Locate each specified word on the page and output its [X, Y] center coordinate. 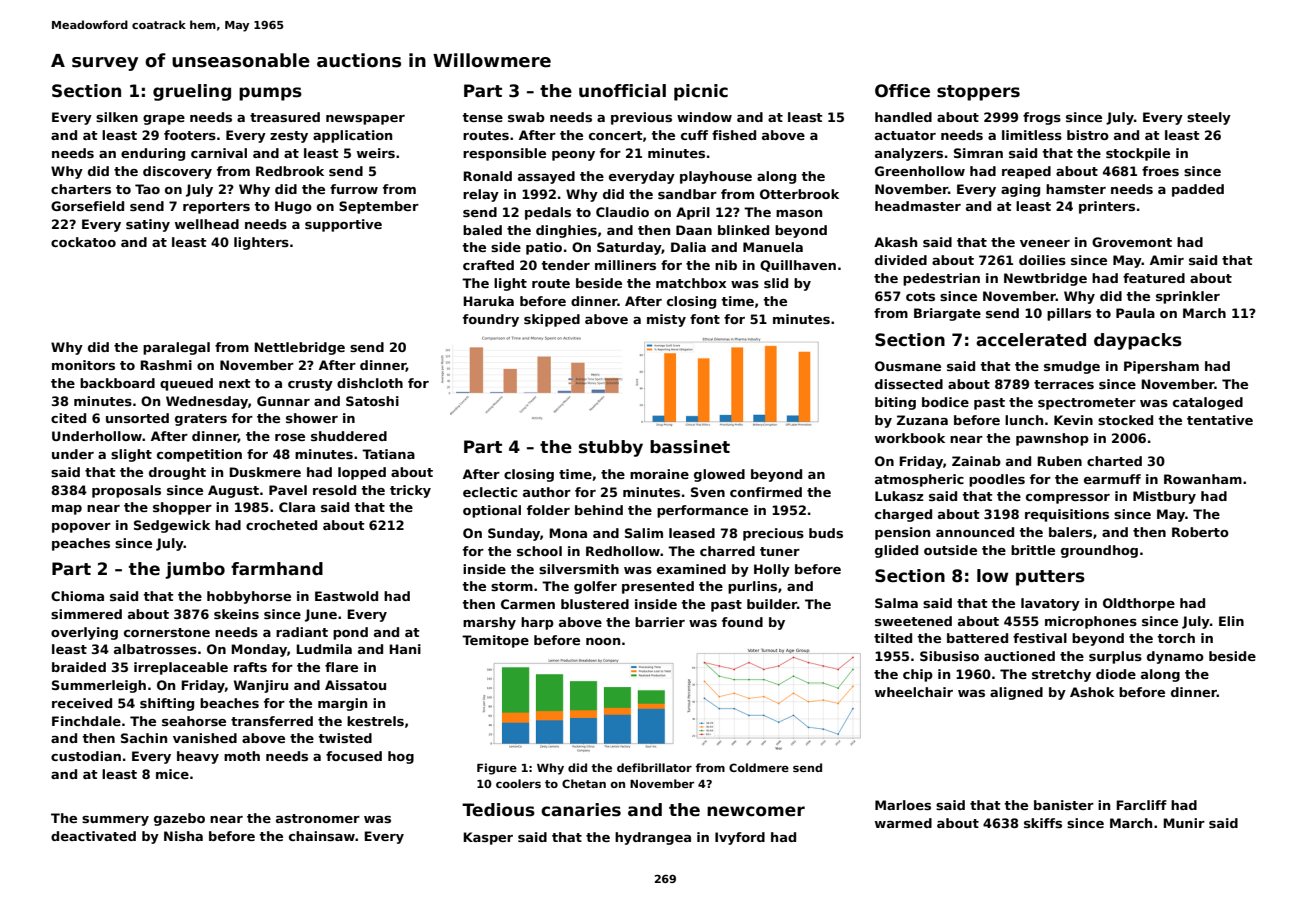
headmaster [918, 206]
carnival [219, 153]
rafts [250, 667]
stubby [611, 448]
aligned [1016, 693]
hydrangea [653, 838]
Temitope [495, 641]
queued [186, 384]
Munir [1184, 823]
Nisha [183, 836]
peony [573, 156]
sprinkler [1188, 297]
